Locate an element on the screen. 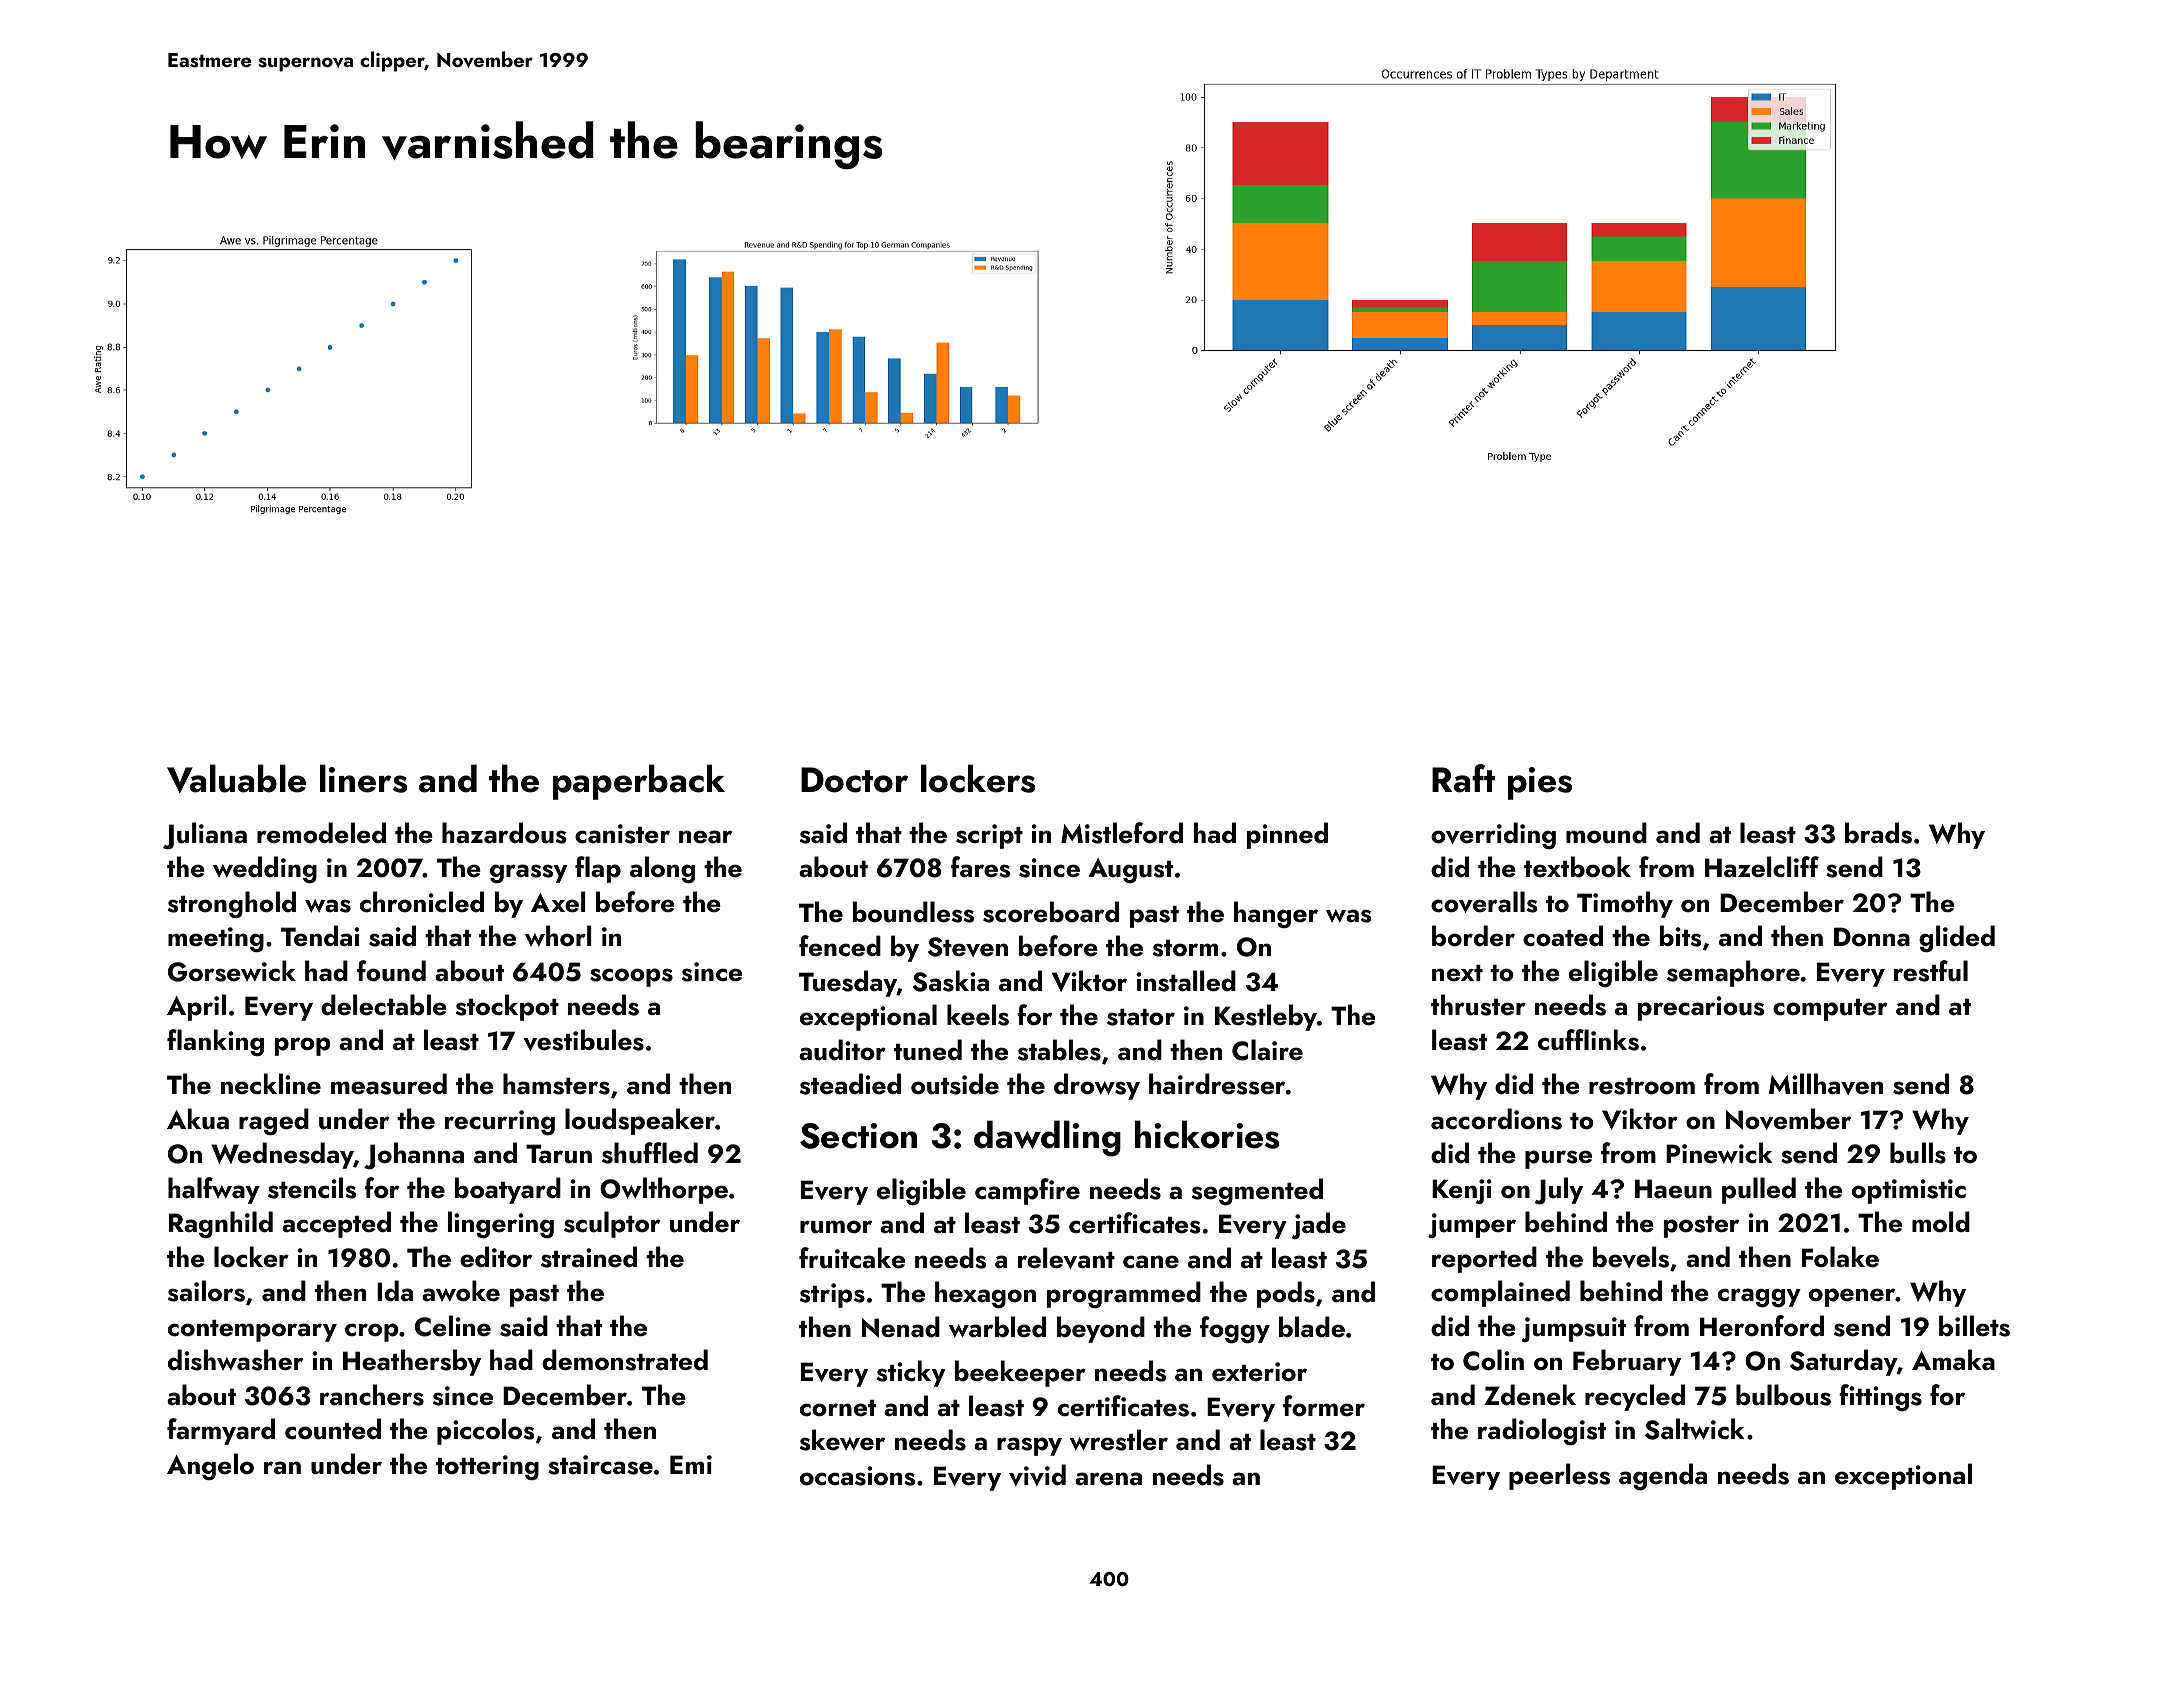 This screenshot has height=1683, width=2178. Raft is located at coordinates (1463, 778).
